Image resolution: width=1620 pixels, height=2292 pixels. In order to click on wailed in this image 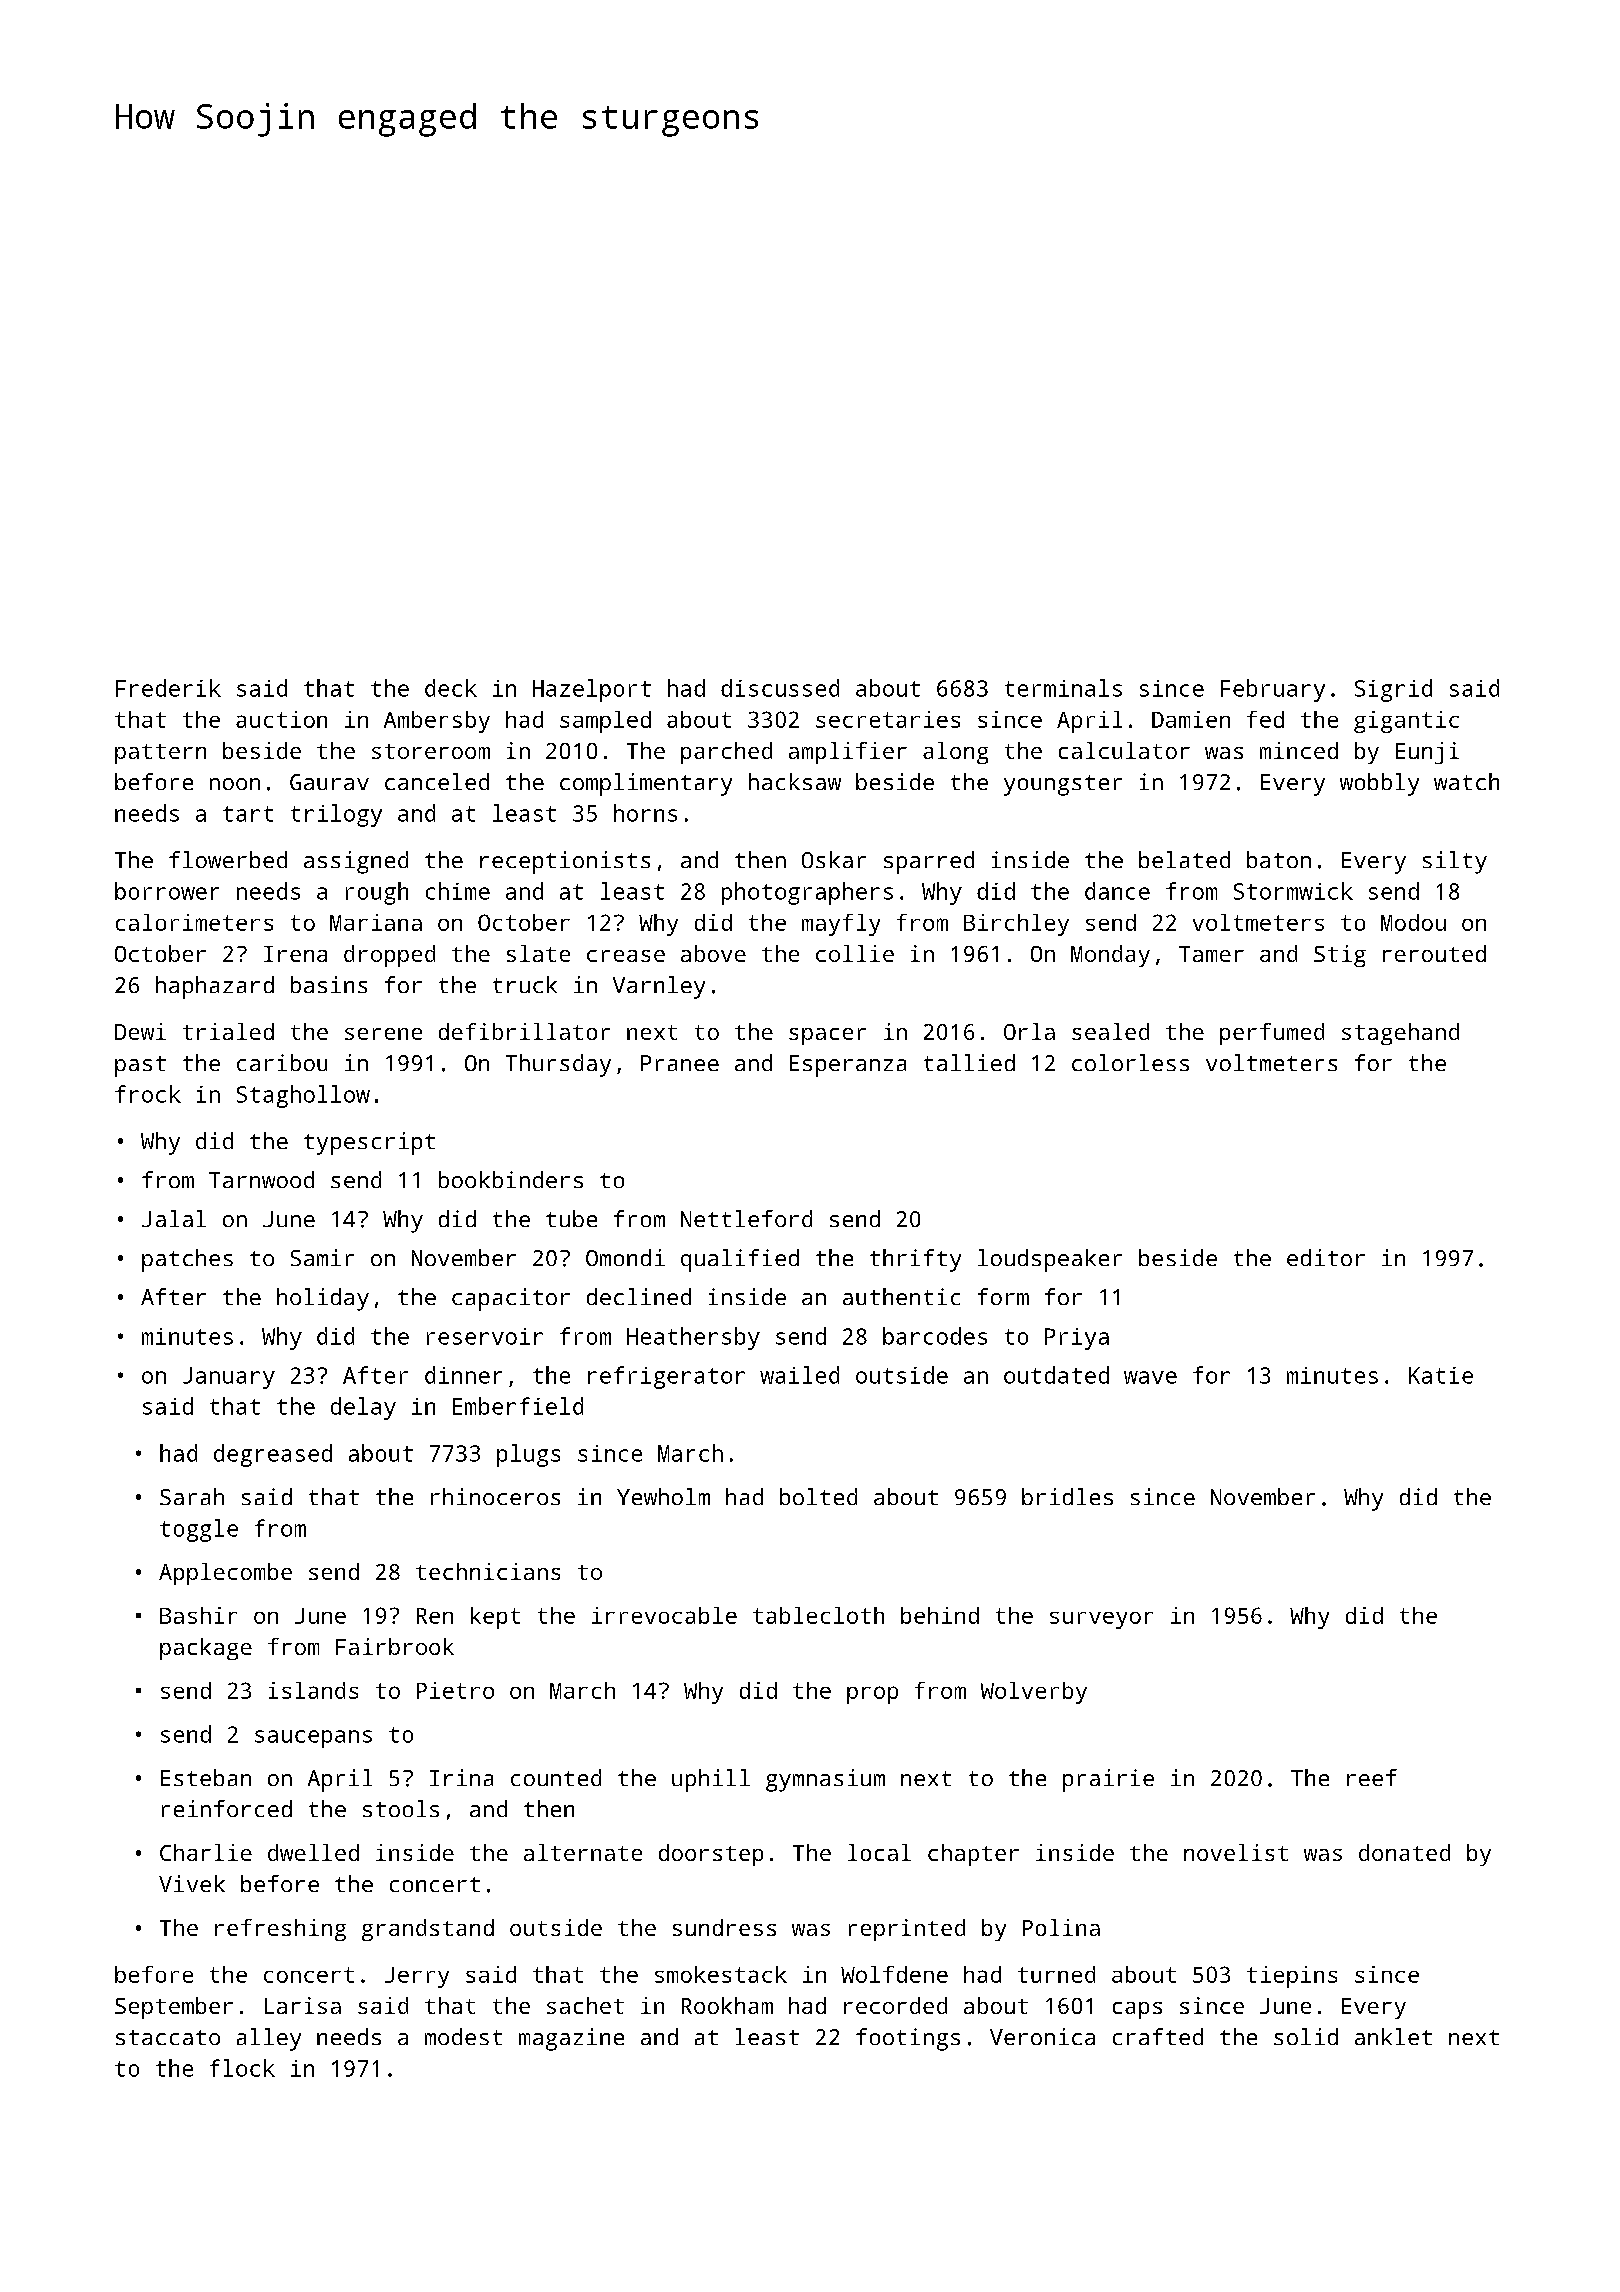, I will do `click(799, 1375)`.
